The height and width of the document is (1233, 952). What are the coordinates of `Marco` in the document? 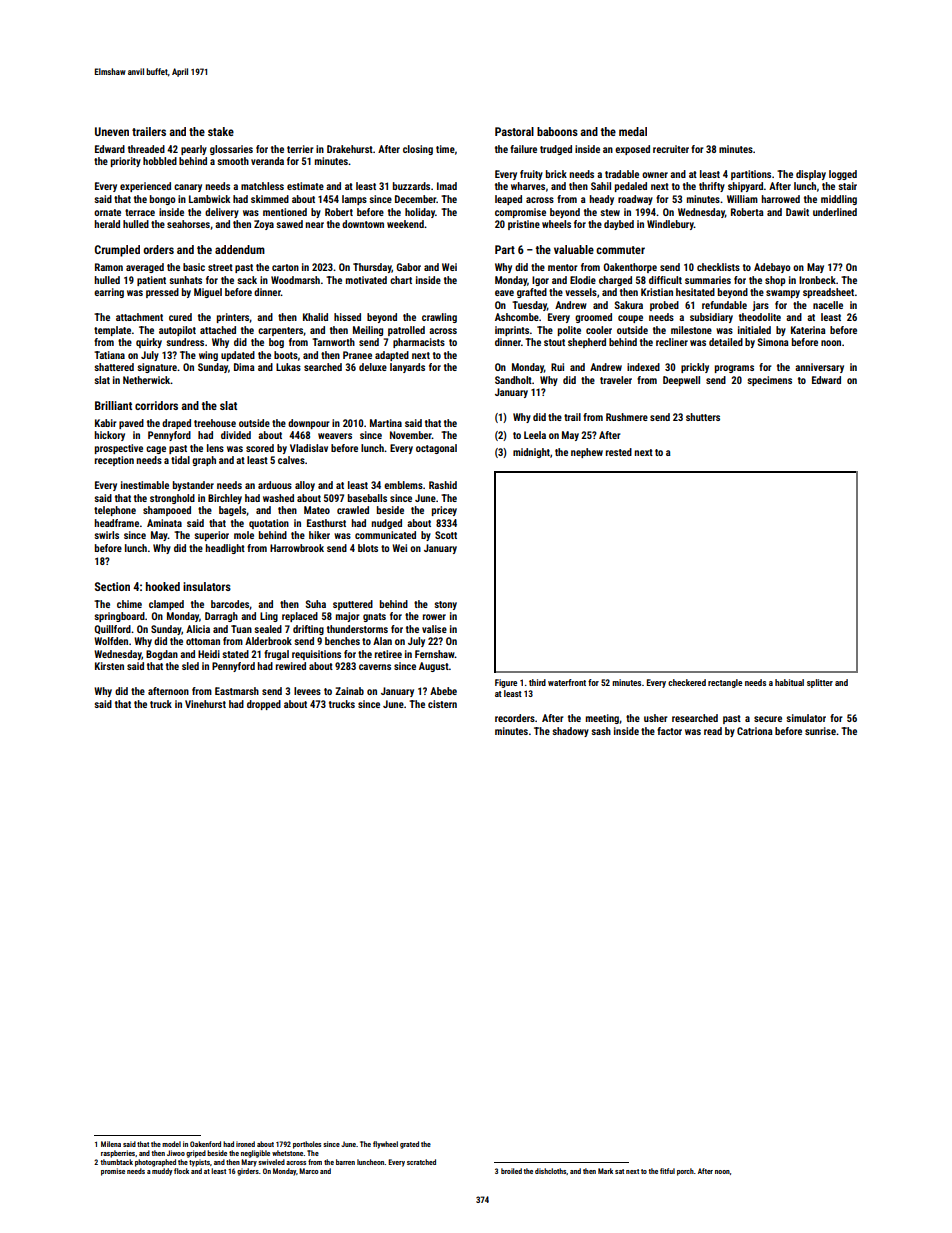 It's located at (308, 1171).
